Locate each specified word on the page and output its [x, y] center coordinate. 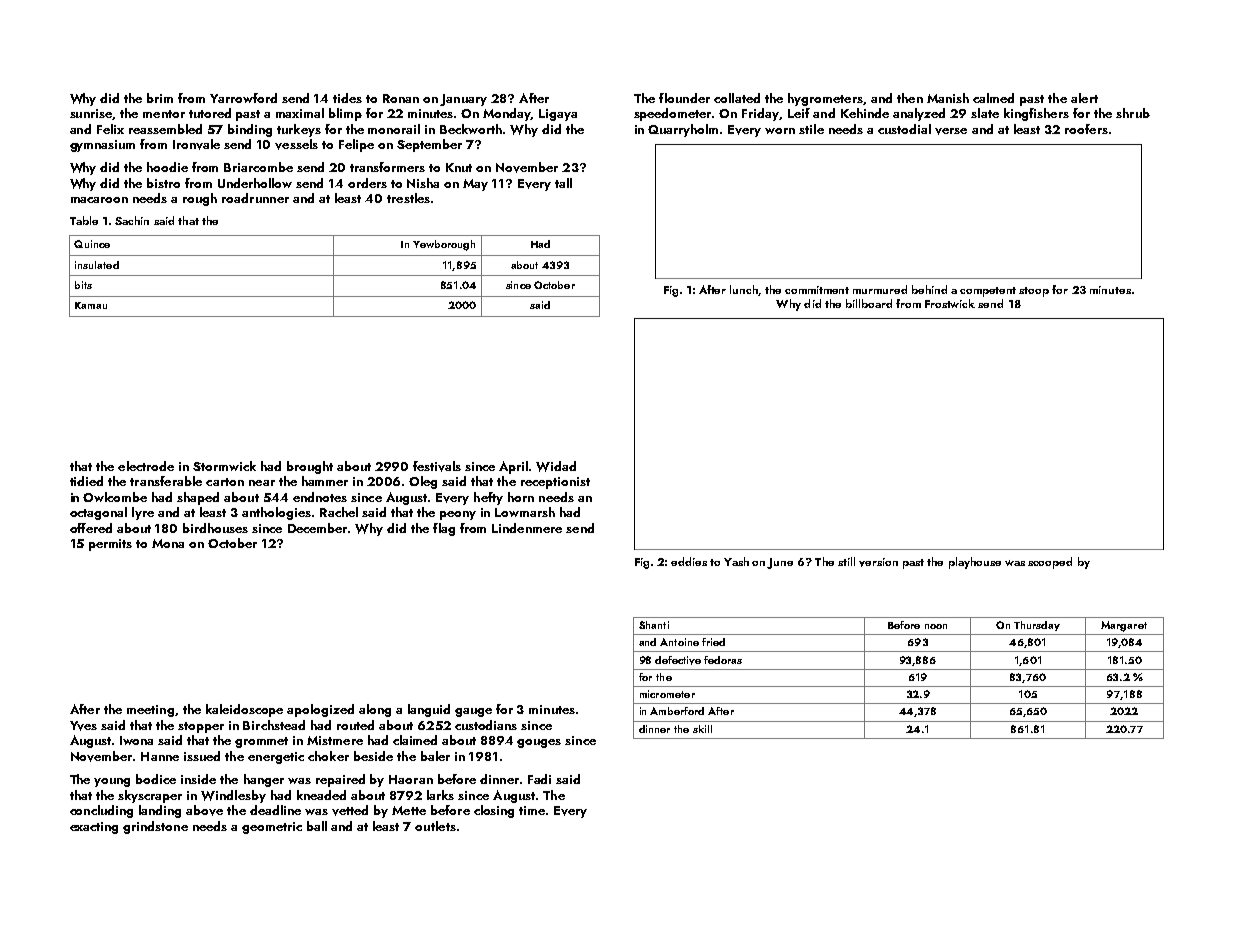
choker [328, 756]
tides [347, 98]
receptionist [555, 483]
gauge [473, 712]
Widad [556, 466]
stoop [1034, 292]
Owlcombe [115, 497]
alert [1084, 98]
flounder [684, 98]
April [513, 467]
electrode [146, 466]
